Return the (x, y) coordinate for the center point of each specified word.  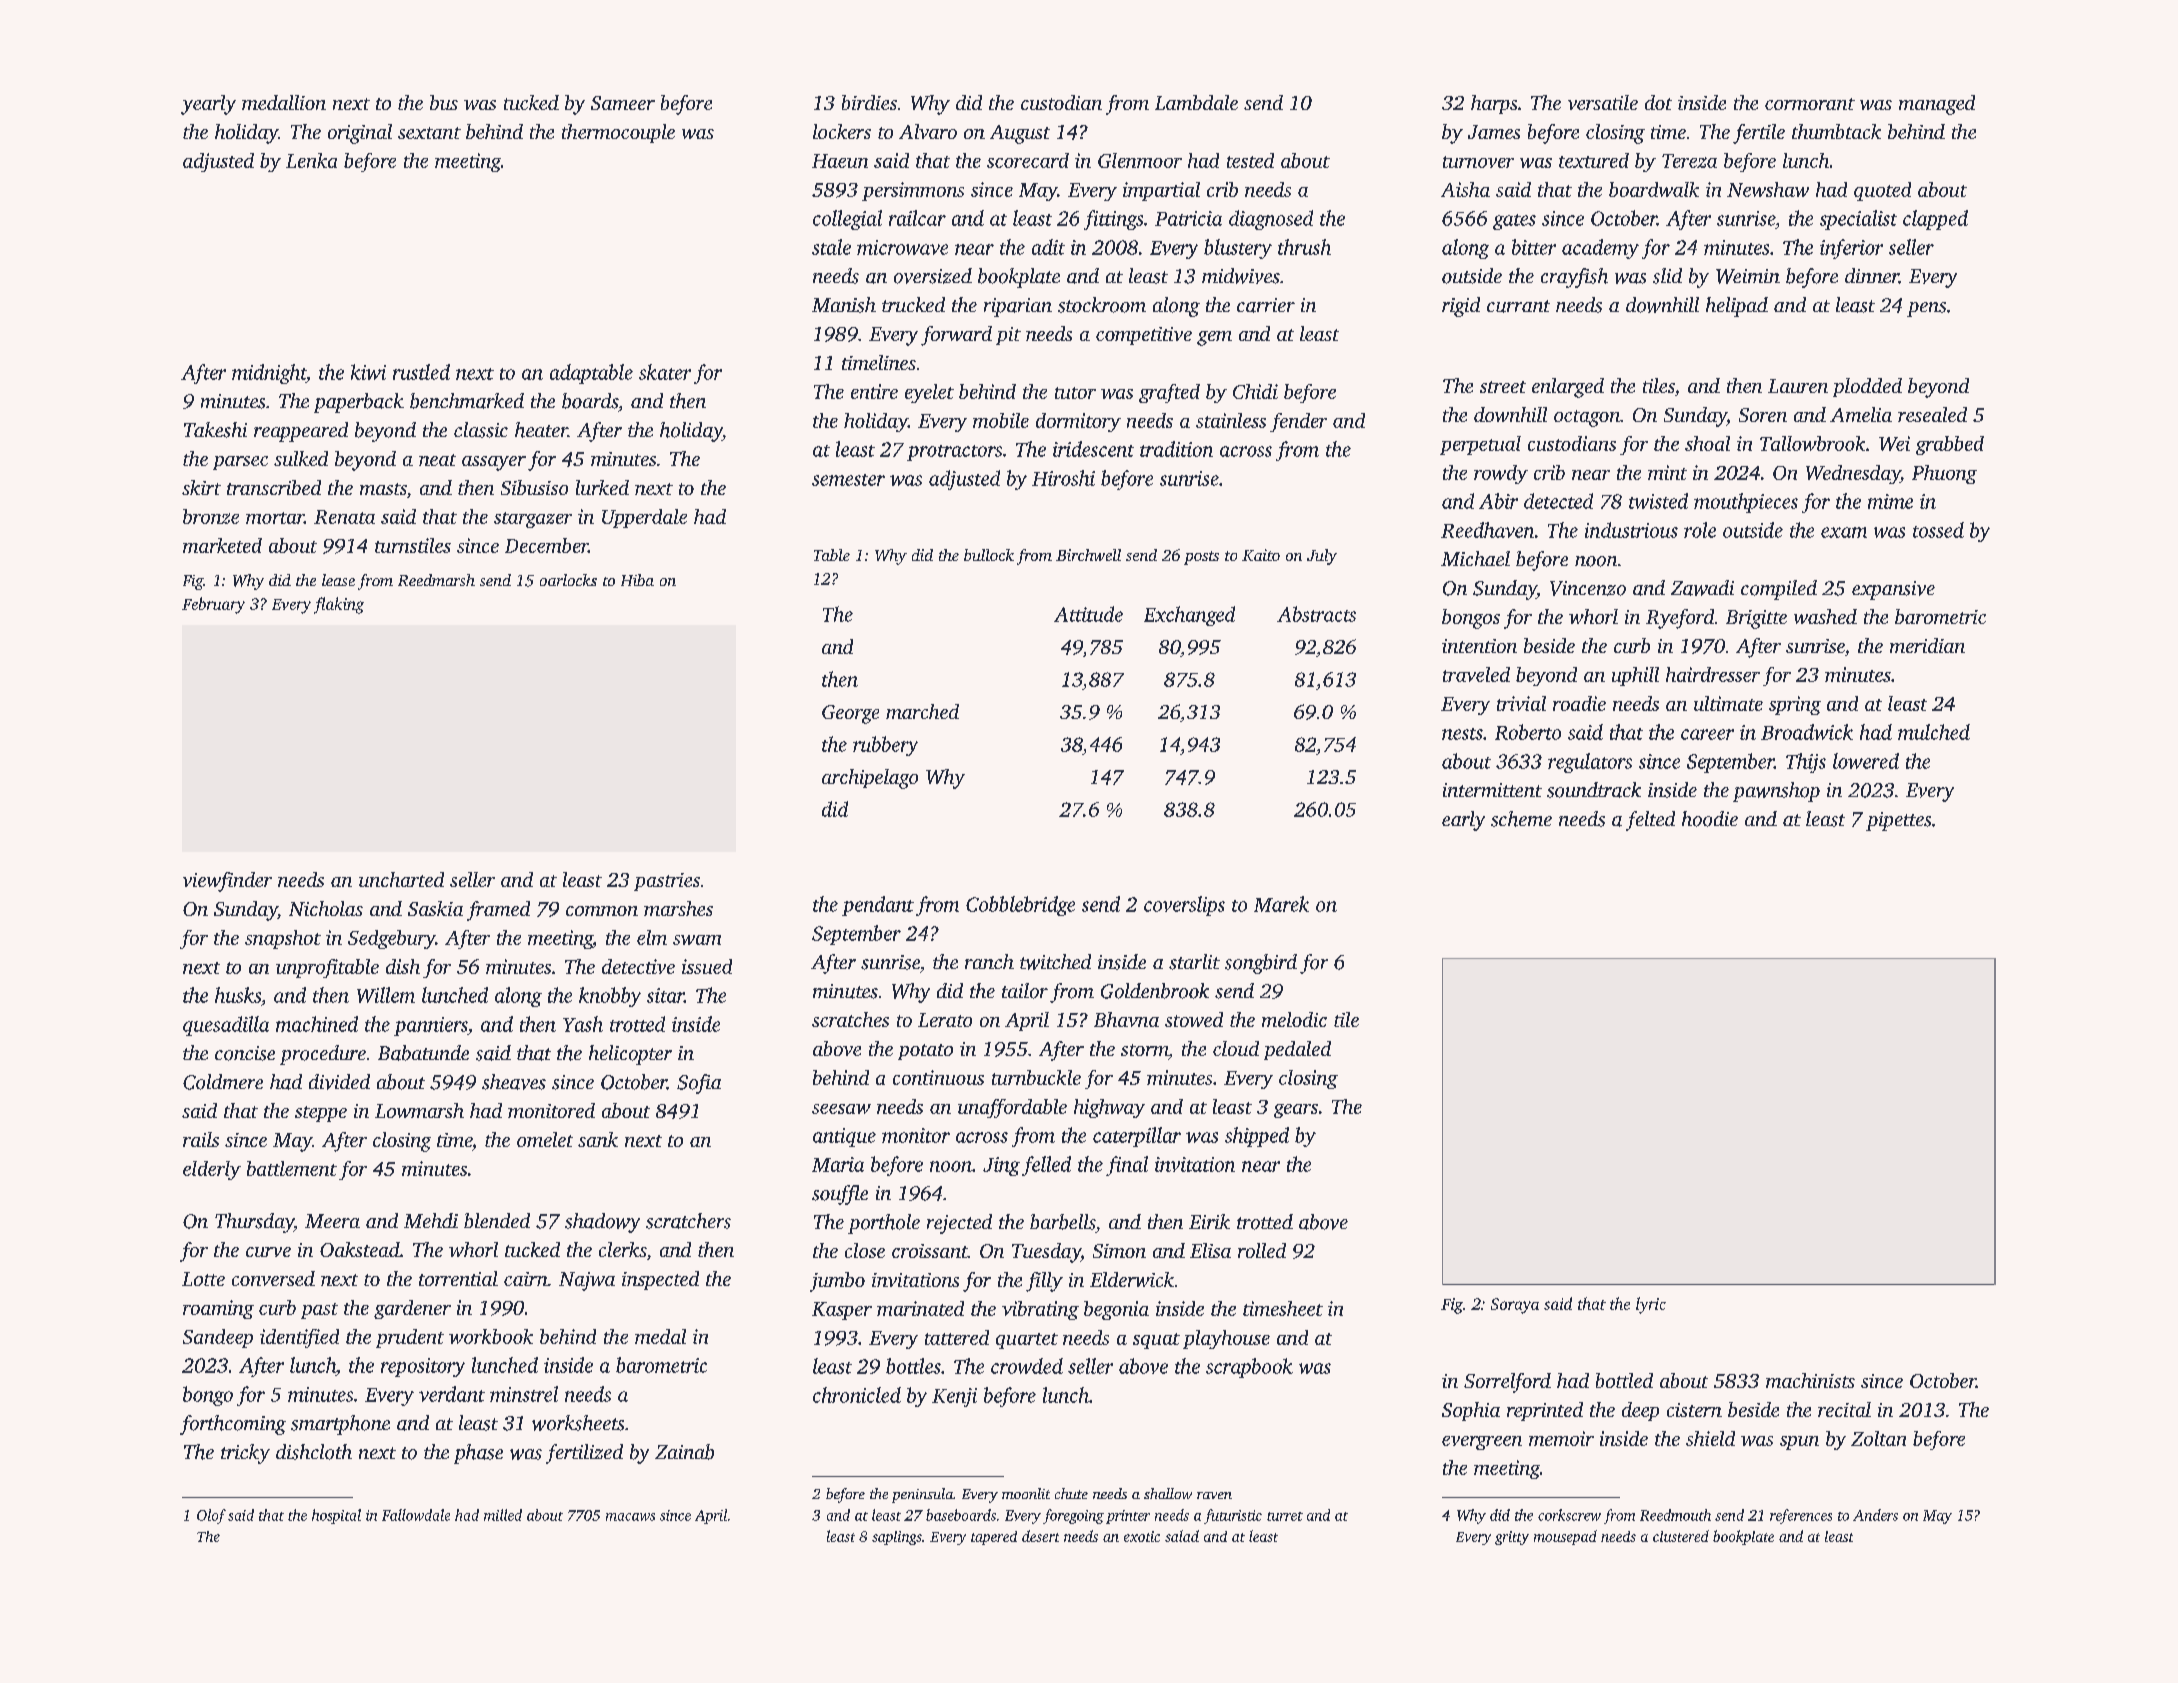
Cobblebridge (1020, 906)
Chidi (1255, 391)
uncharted (401, 879)
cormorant (1810, 104)
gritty (1512, 1538)
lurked (602, 487)
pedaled (1297, 1050)
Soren (1763, 415)
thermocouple (618, 133)
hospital (336, 1516)
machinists (1810, 1380)
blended (497, 1220)
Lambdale (1196, 102)
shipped (1257, 1137)
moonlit (1026, 1493)
